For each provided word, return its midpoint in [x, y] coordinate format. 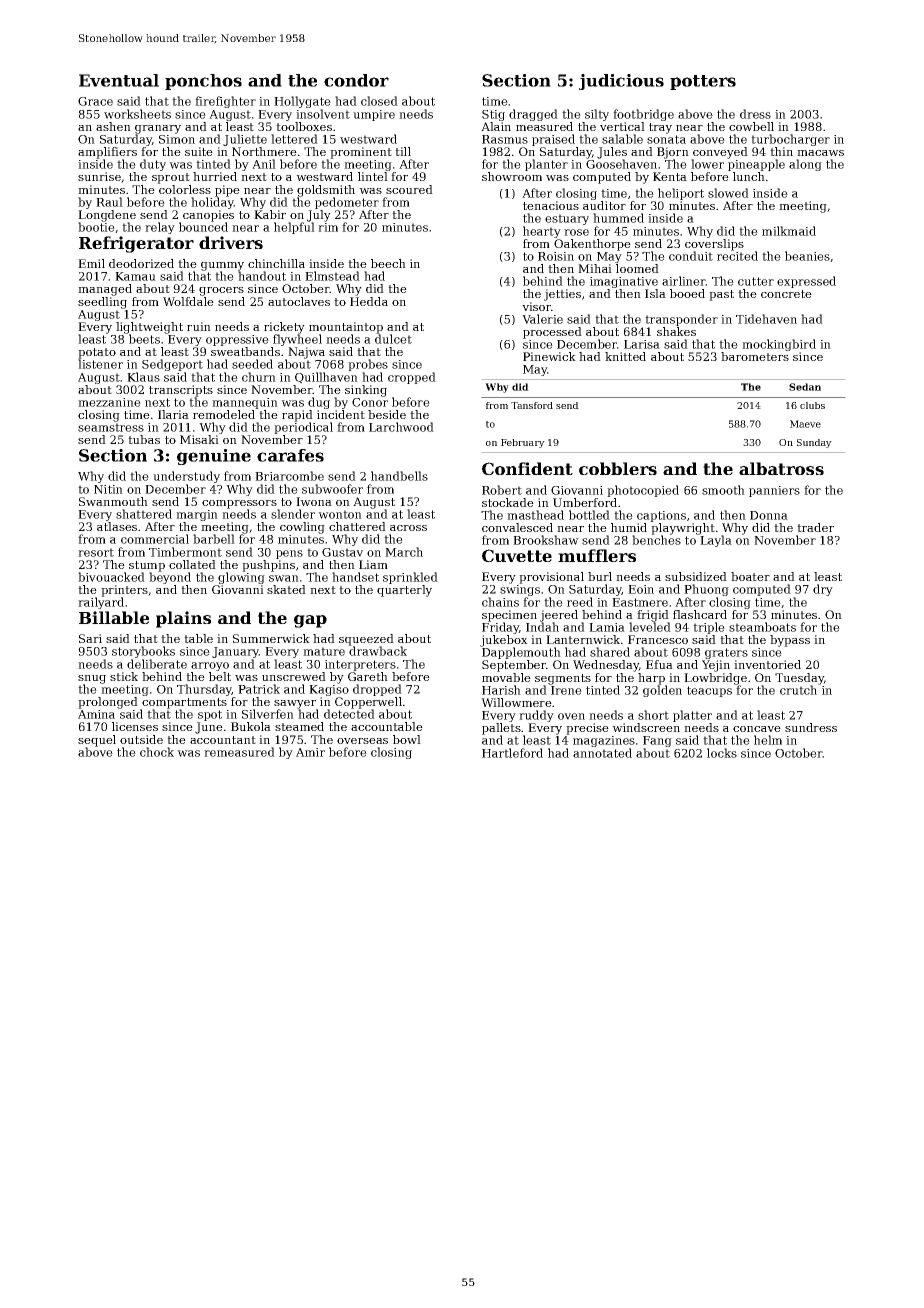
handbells [399, 476]
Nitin [108, 489]
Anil [264, 164]
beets [144, 339]
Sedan [805, 387]
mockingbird [779, 345]
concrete [786, 294]
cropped [412, 378]
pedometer [347, 203]
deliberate [157, 664]
